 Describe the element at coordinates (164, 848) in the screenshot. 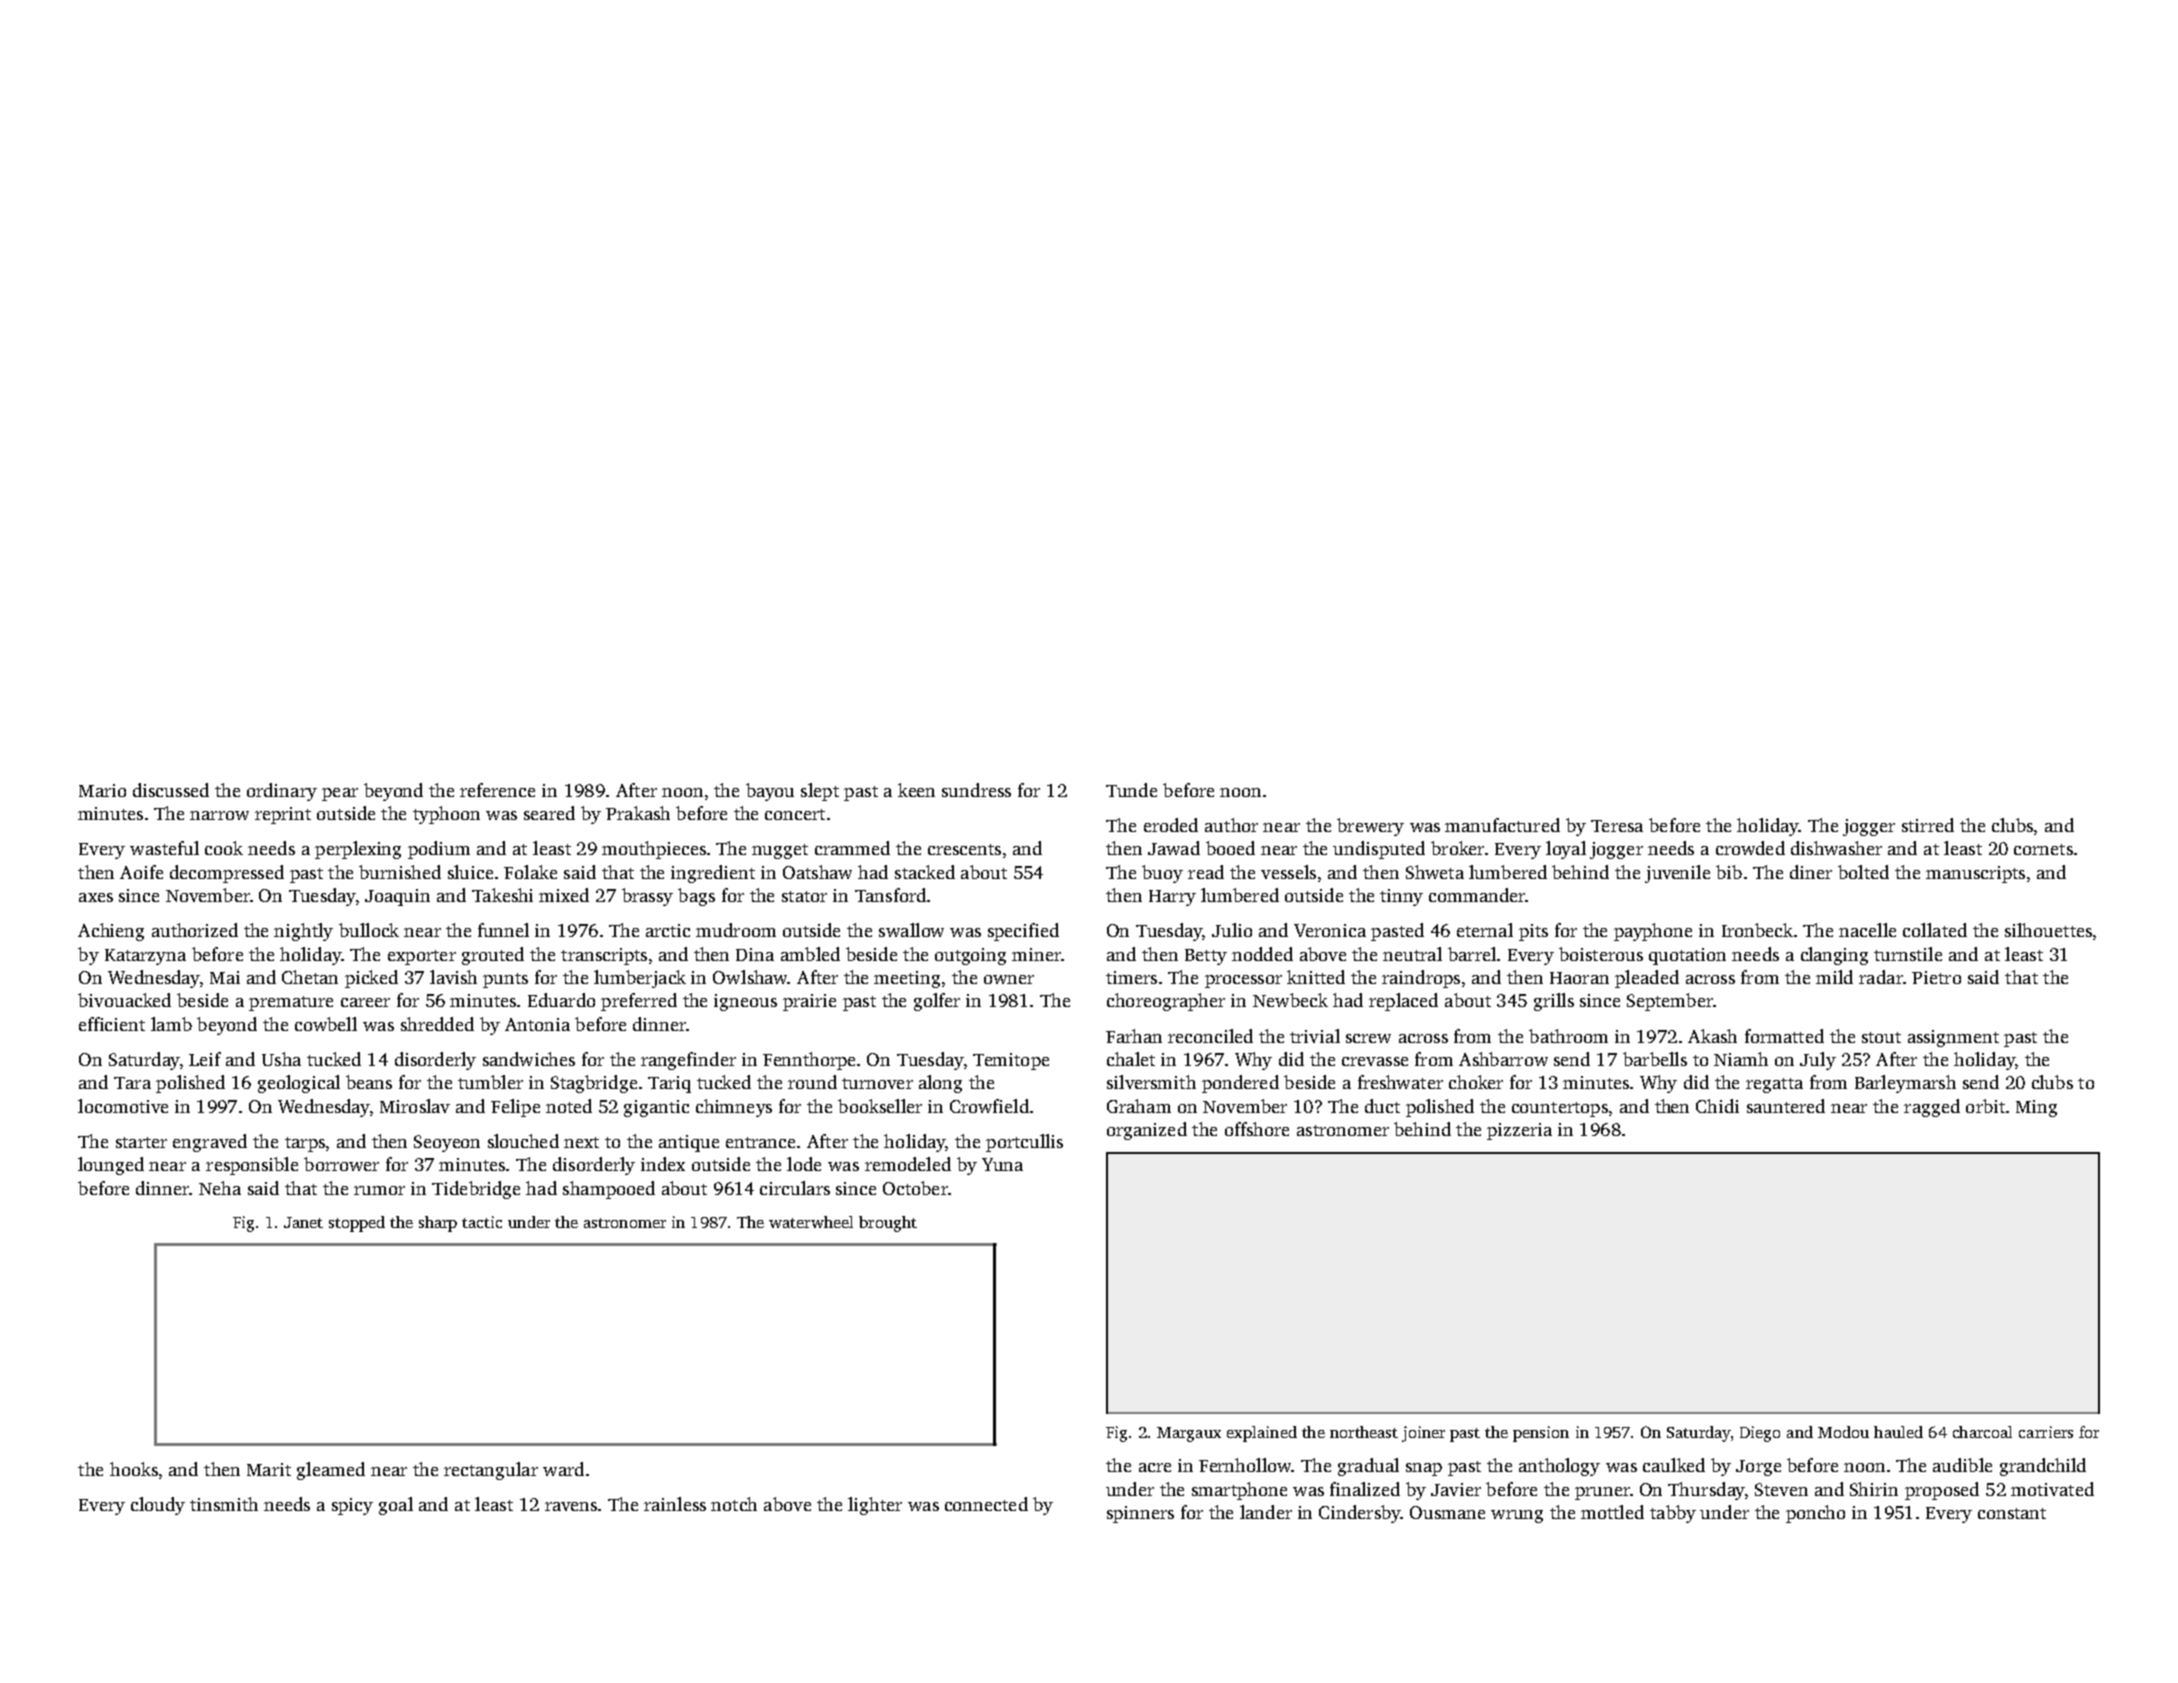

I see `wasteful` at that location.
